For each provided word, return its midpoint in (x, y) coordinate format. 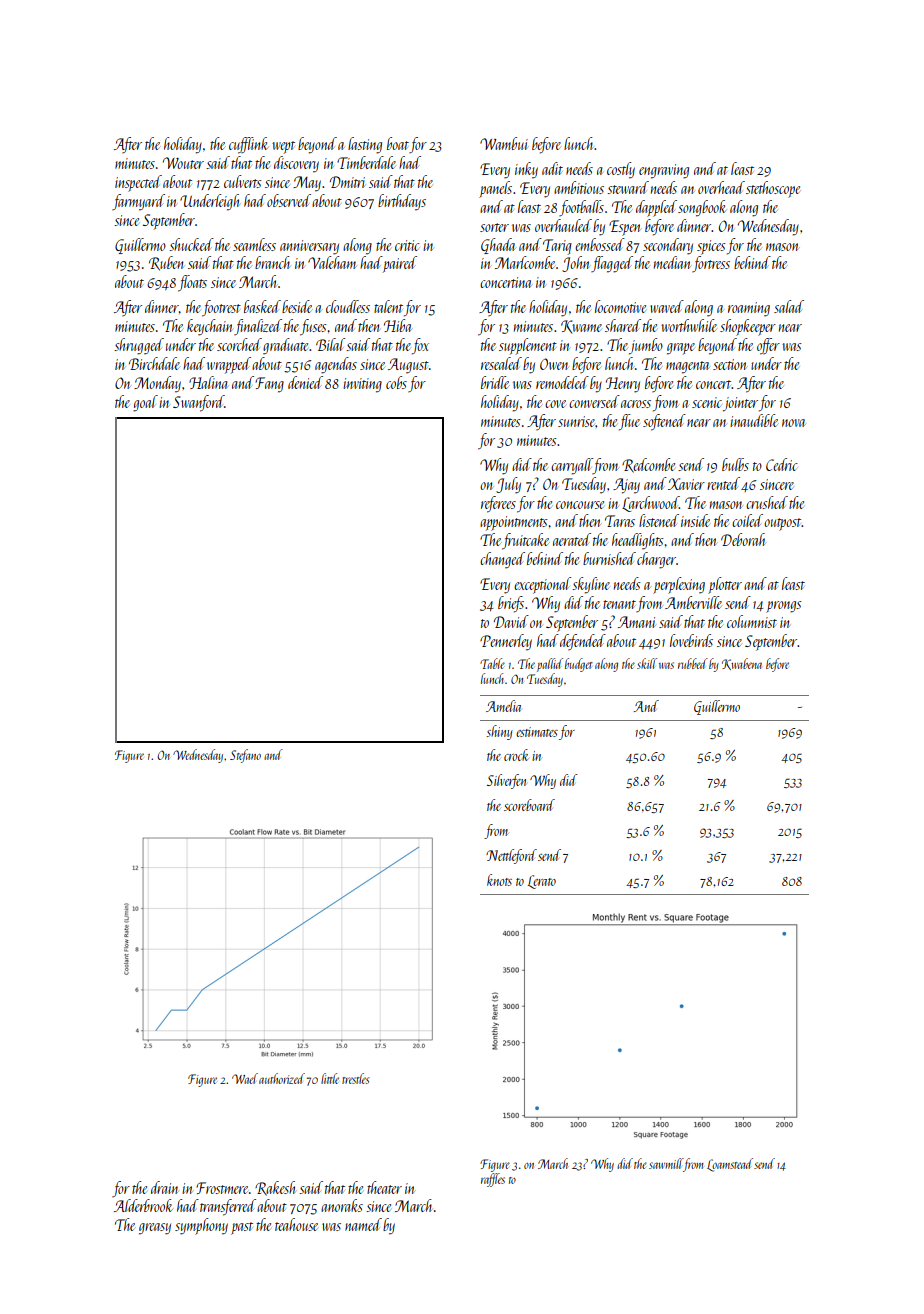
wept (283, 147)
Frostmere (222, 1188)
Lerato (542, 882)
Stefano (245, 756)
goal (145, 403)
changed (502, 560)
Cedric (781, 464)
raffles (493, 1180)
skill (647, 663)
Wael (245, 1078)
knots (499, 880)
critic (407, 245)
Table (492, 663)
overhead (721, 187)
